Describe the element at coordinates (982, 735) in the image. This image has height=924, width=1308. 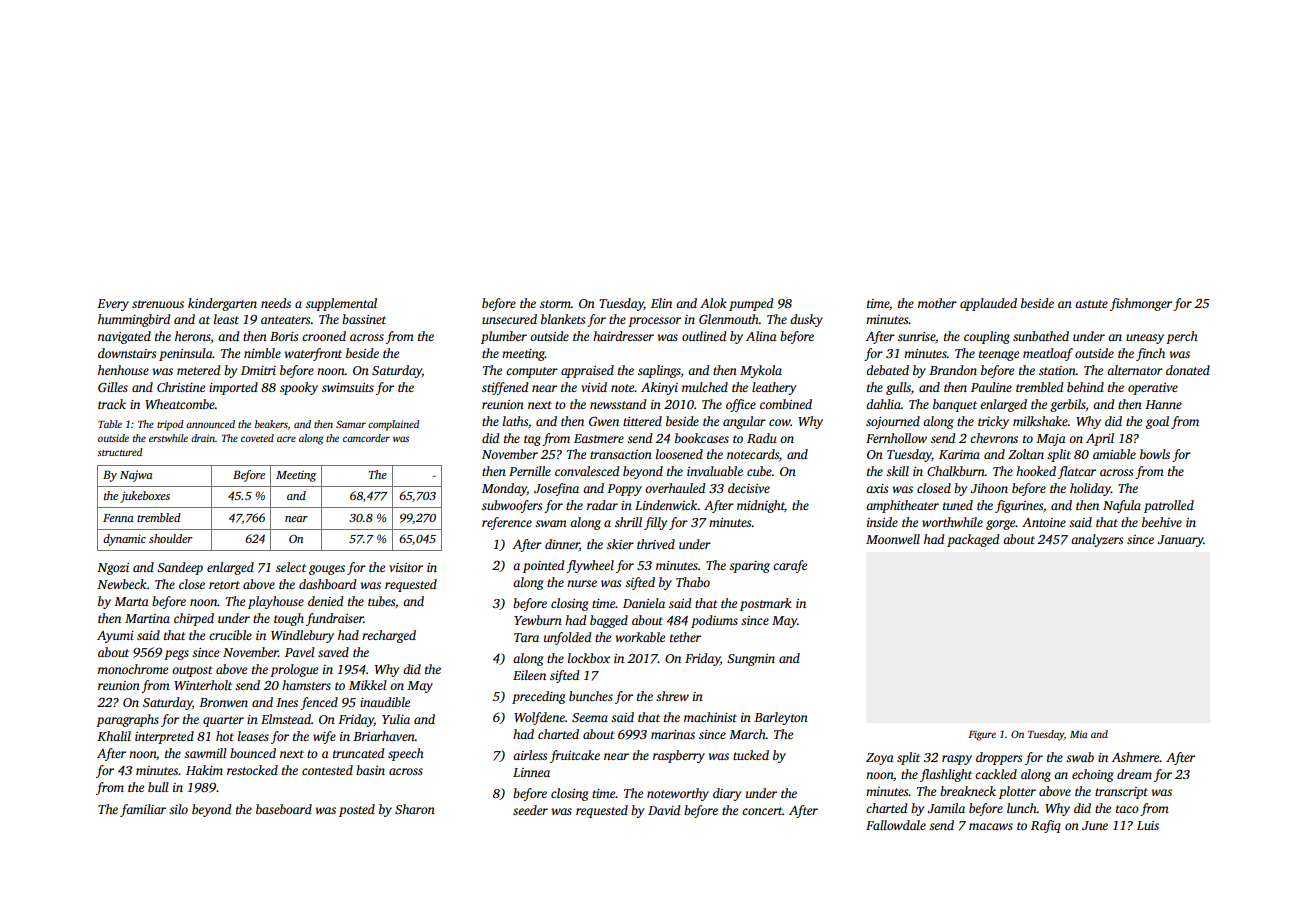
I see `Figure` at that location.
